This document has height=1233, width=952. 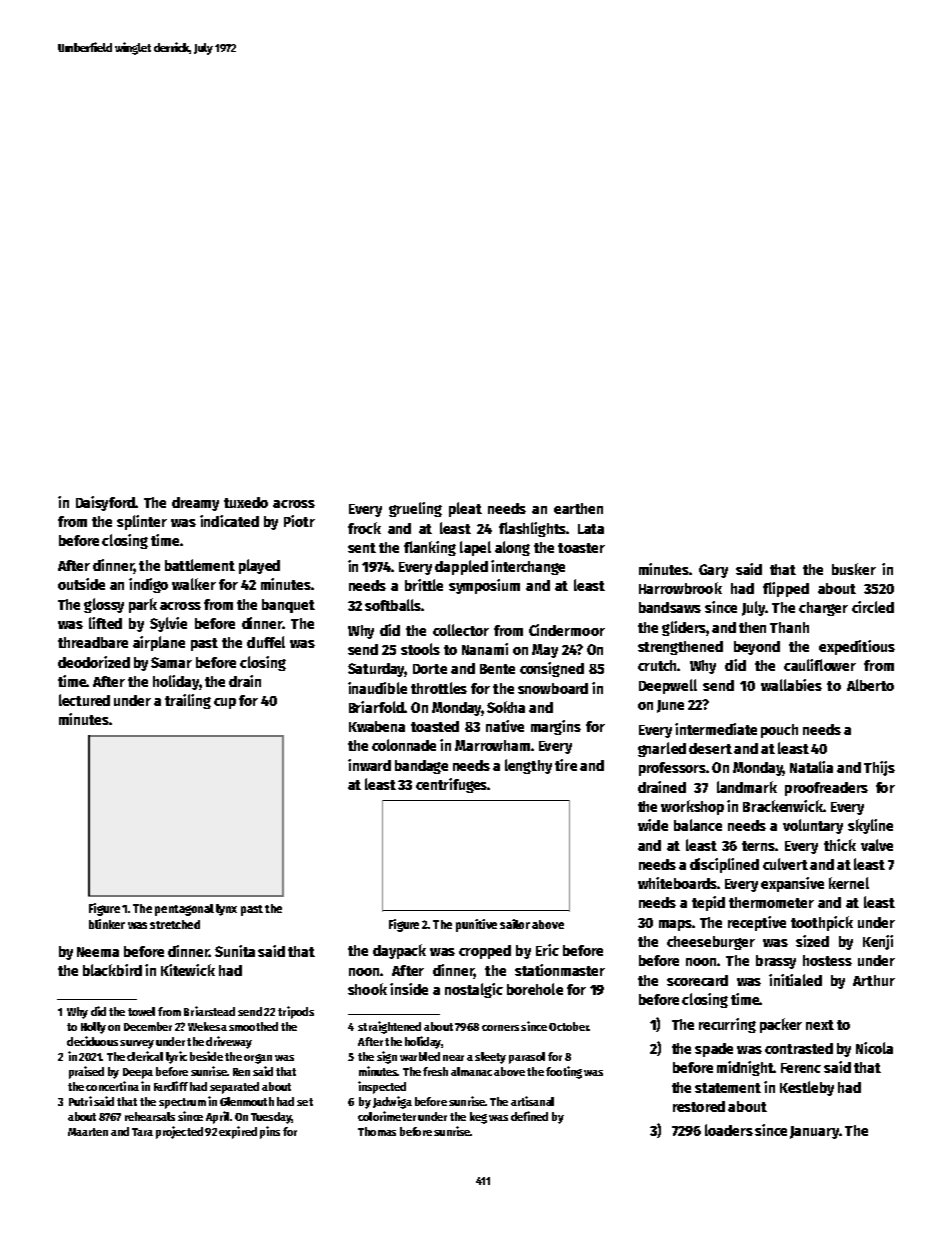 What do you see at coordinates (485, 952) in the document?
I see `cropped` at bounding box center [485, 952].
